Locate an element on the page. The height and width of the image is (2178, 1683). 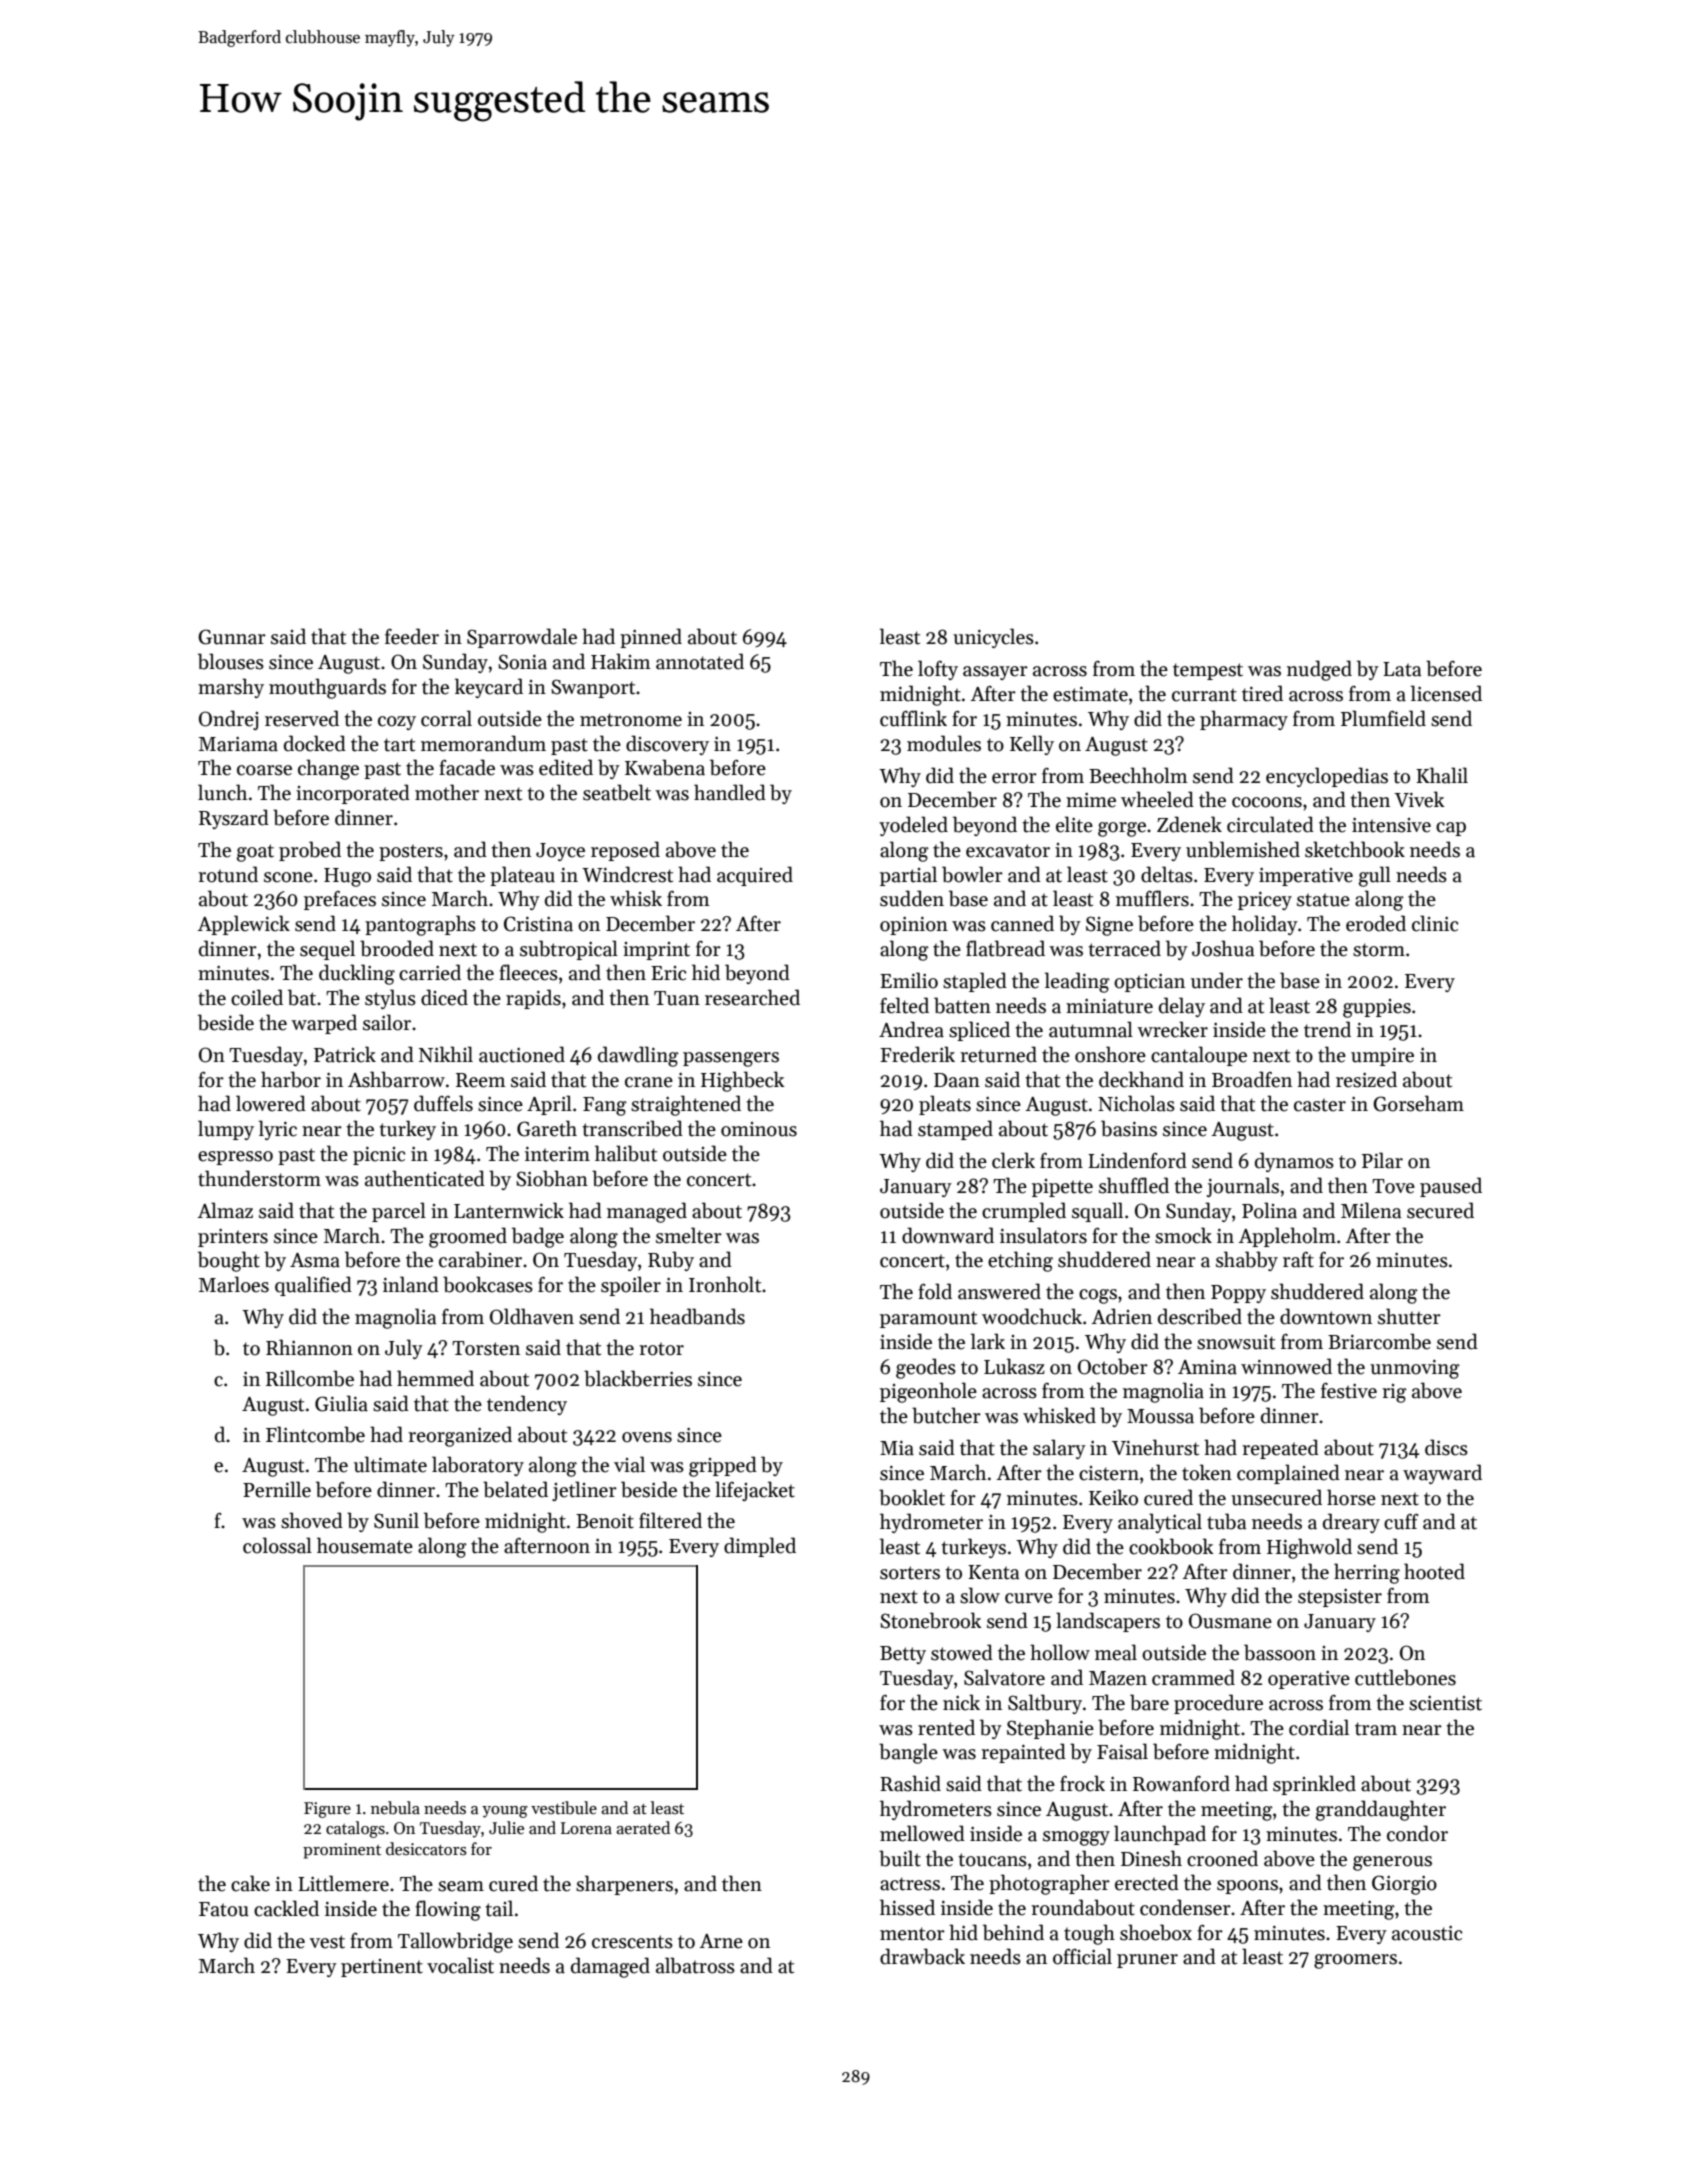
estimate is located at coordinates (1090, 694).
